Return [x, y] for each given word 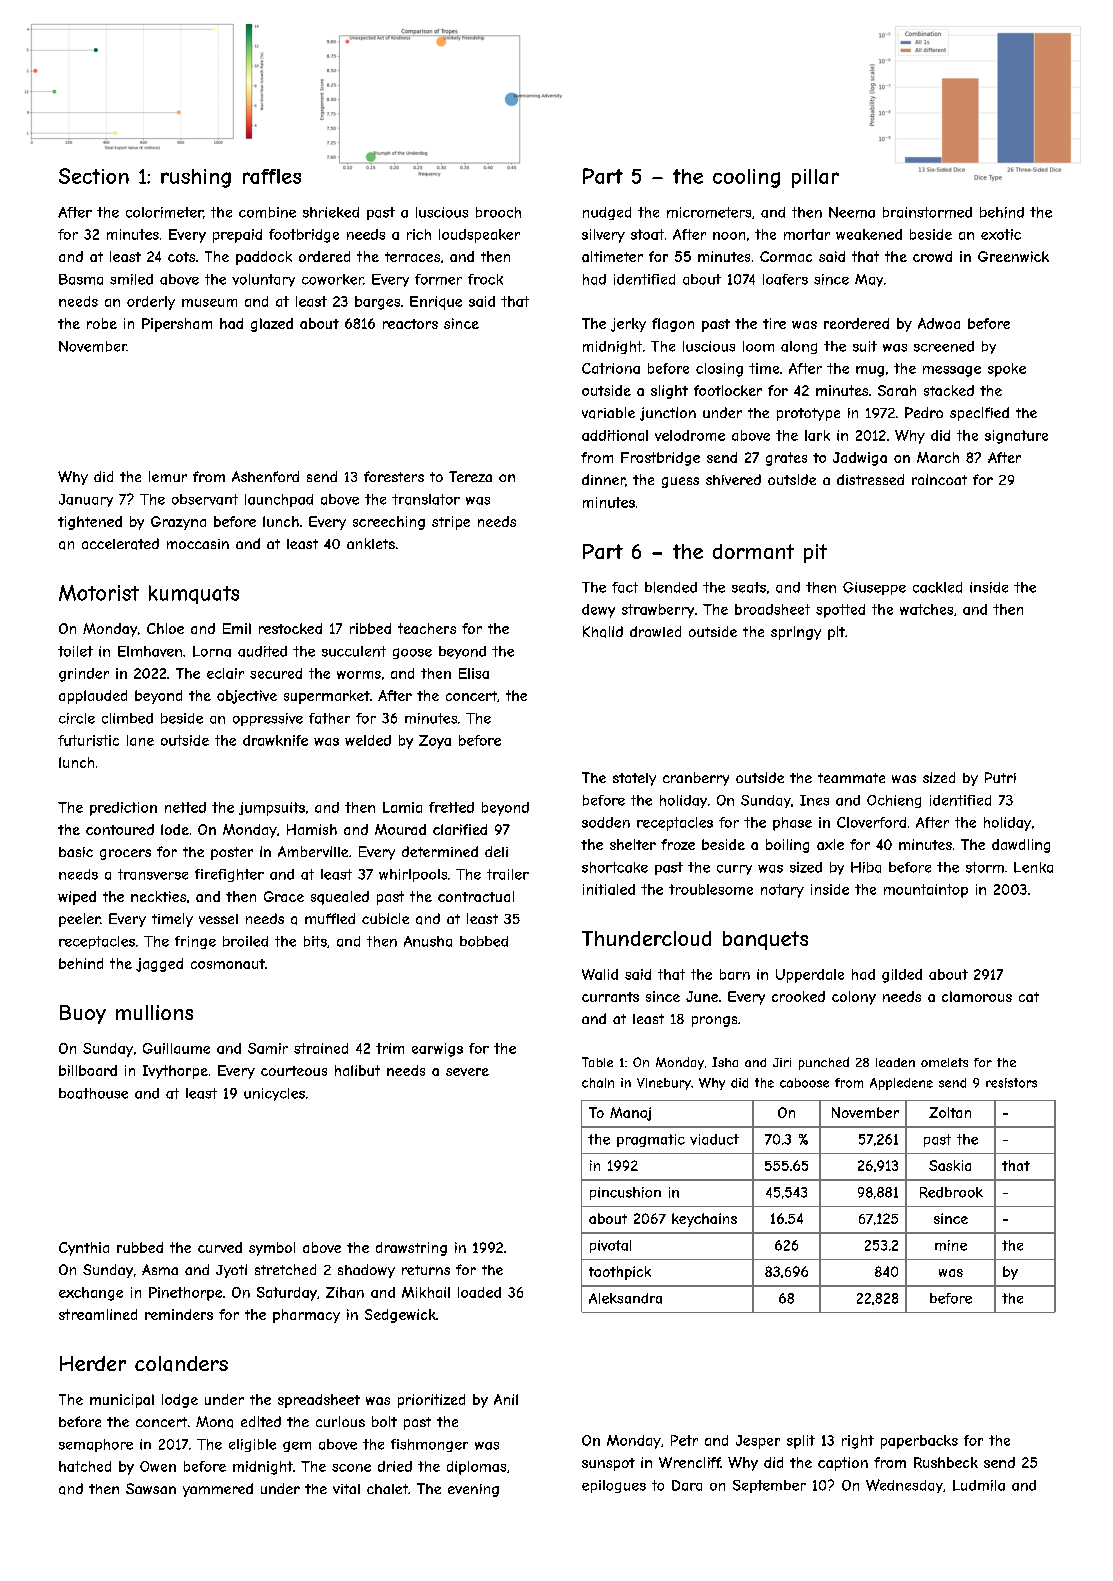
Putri [1000, 777]
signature [1016, 437]
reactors [410, 324]
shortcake [615, 867]
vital [346, 1489]
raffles [272, 176]
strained [321, 1048]
